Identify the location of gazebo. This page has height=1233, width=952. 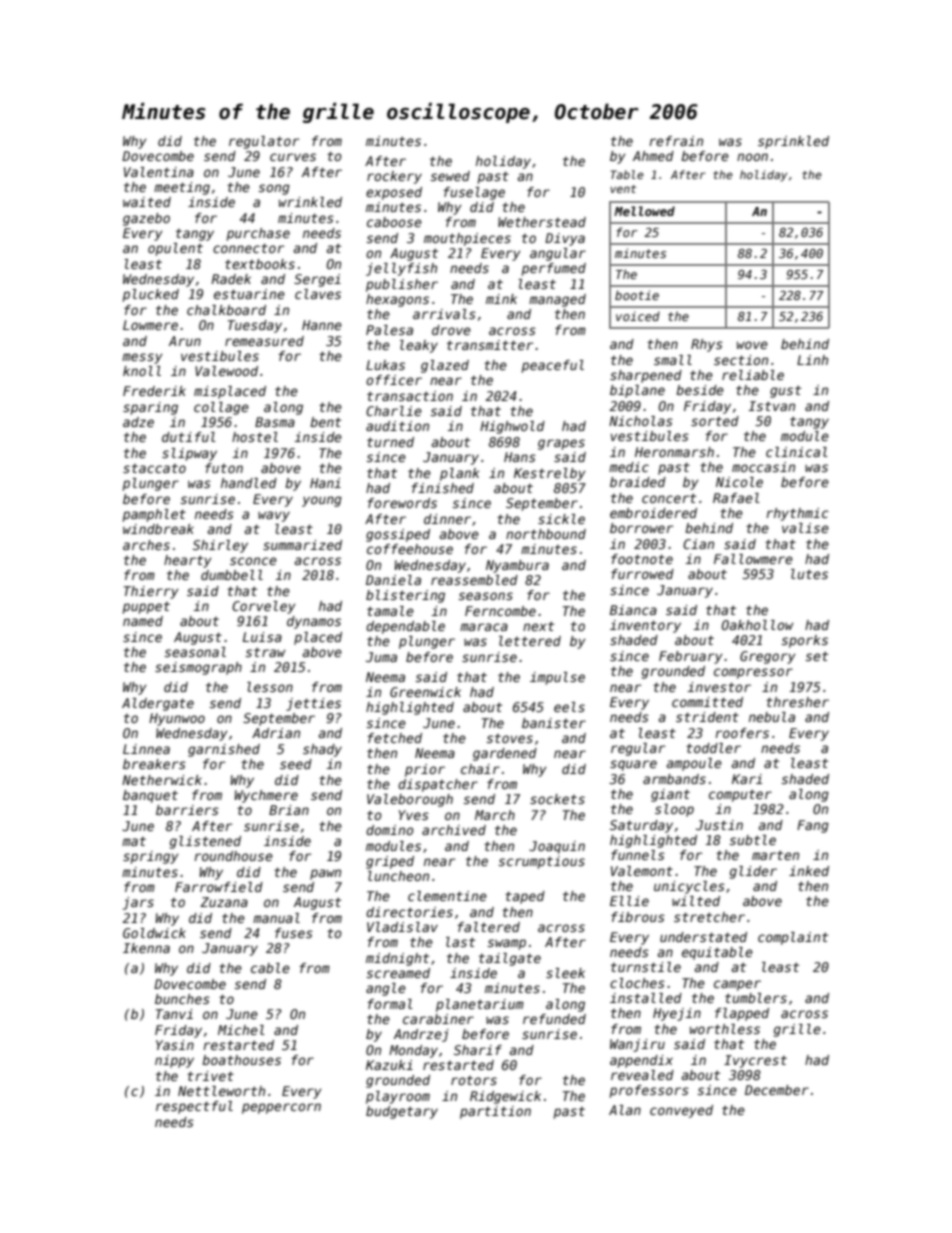
(146, 219).
